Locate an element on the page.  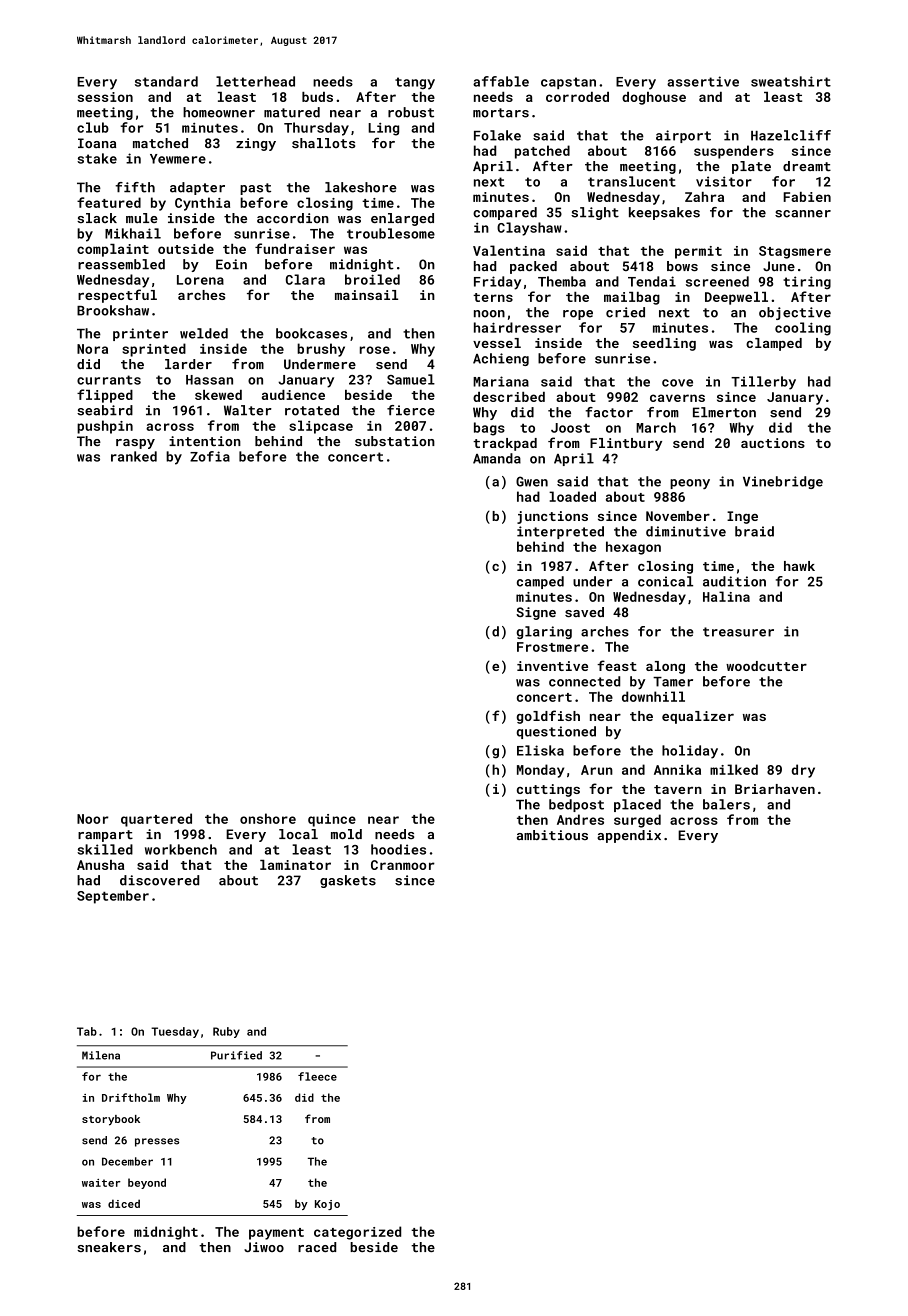
substation is located at coordinates (395, 441).
